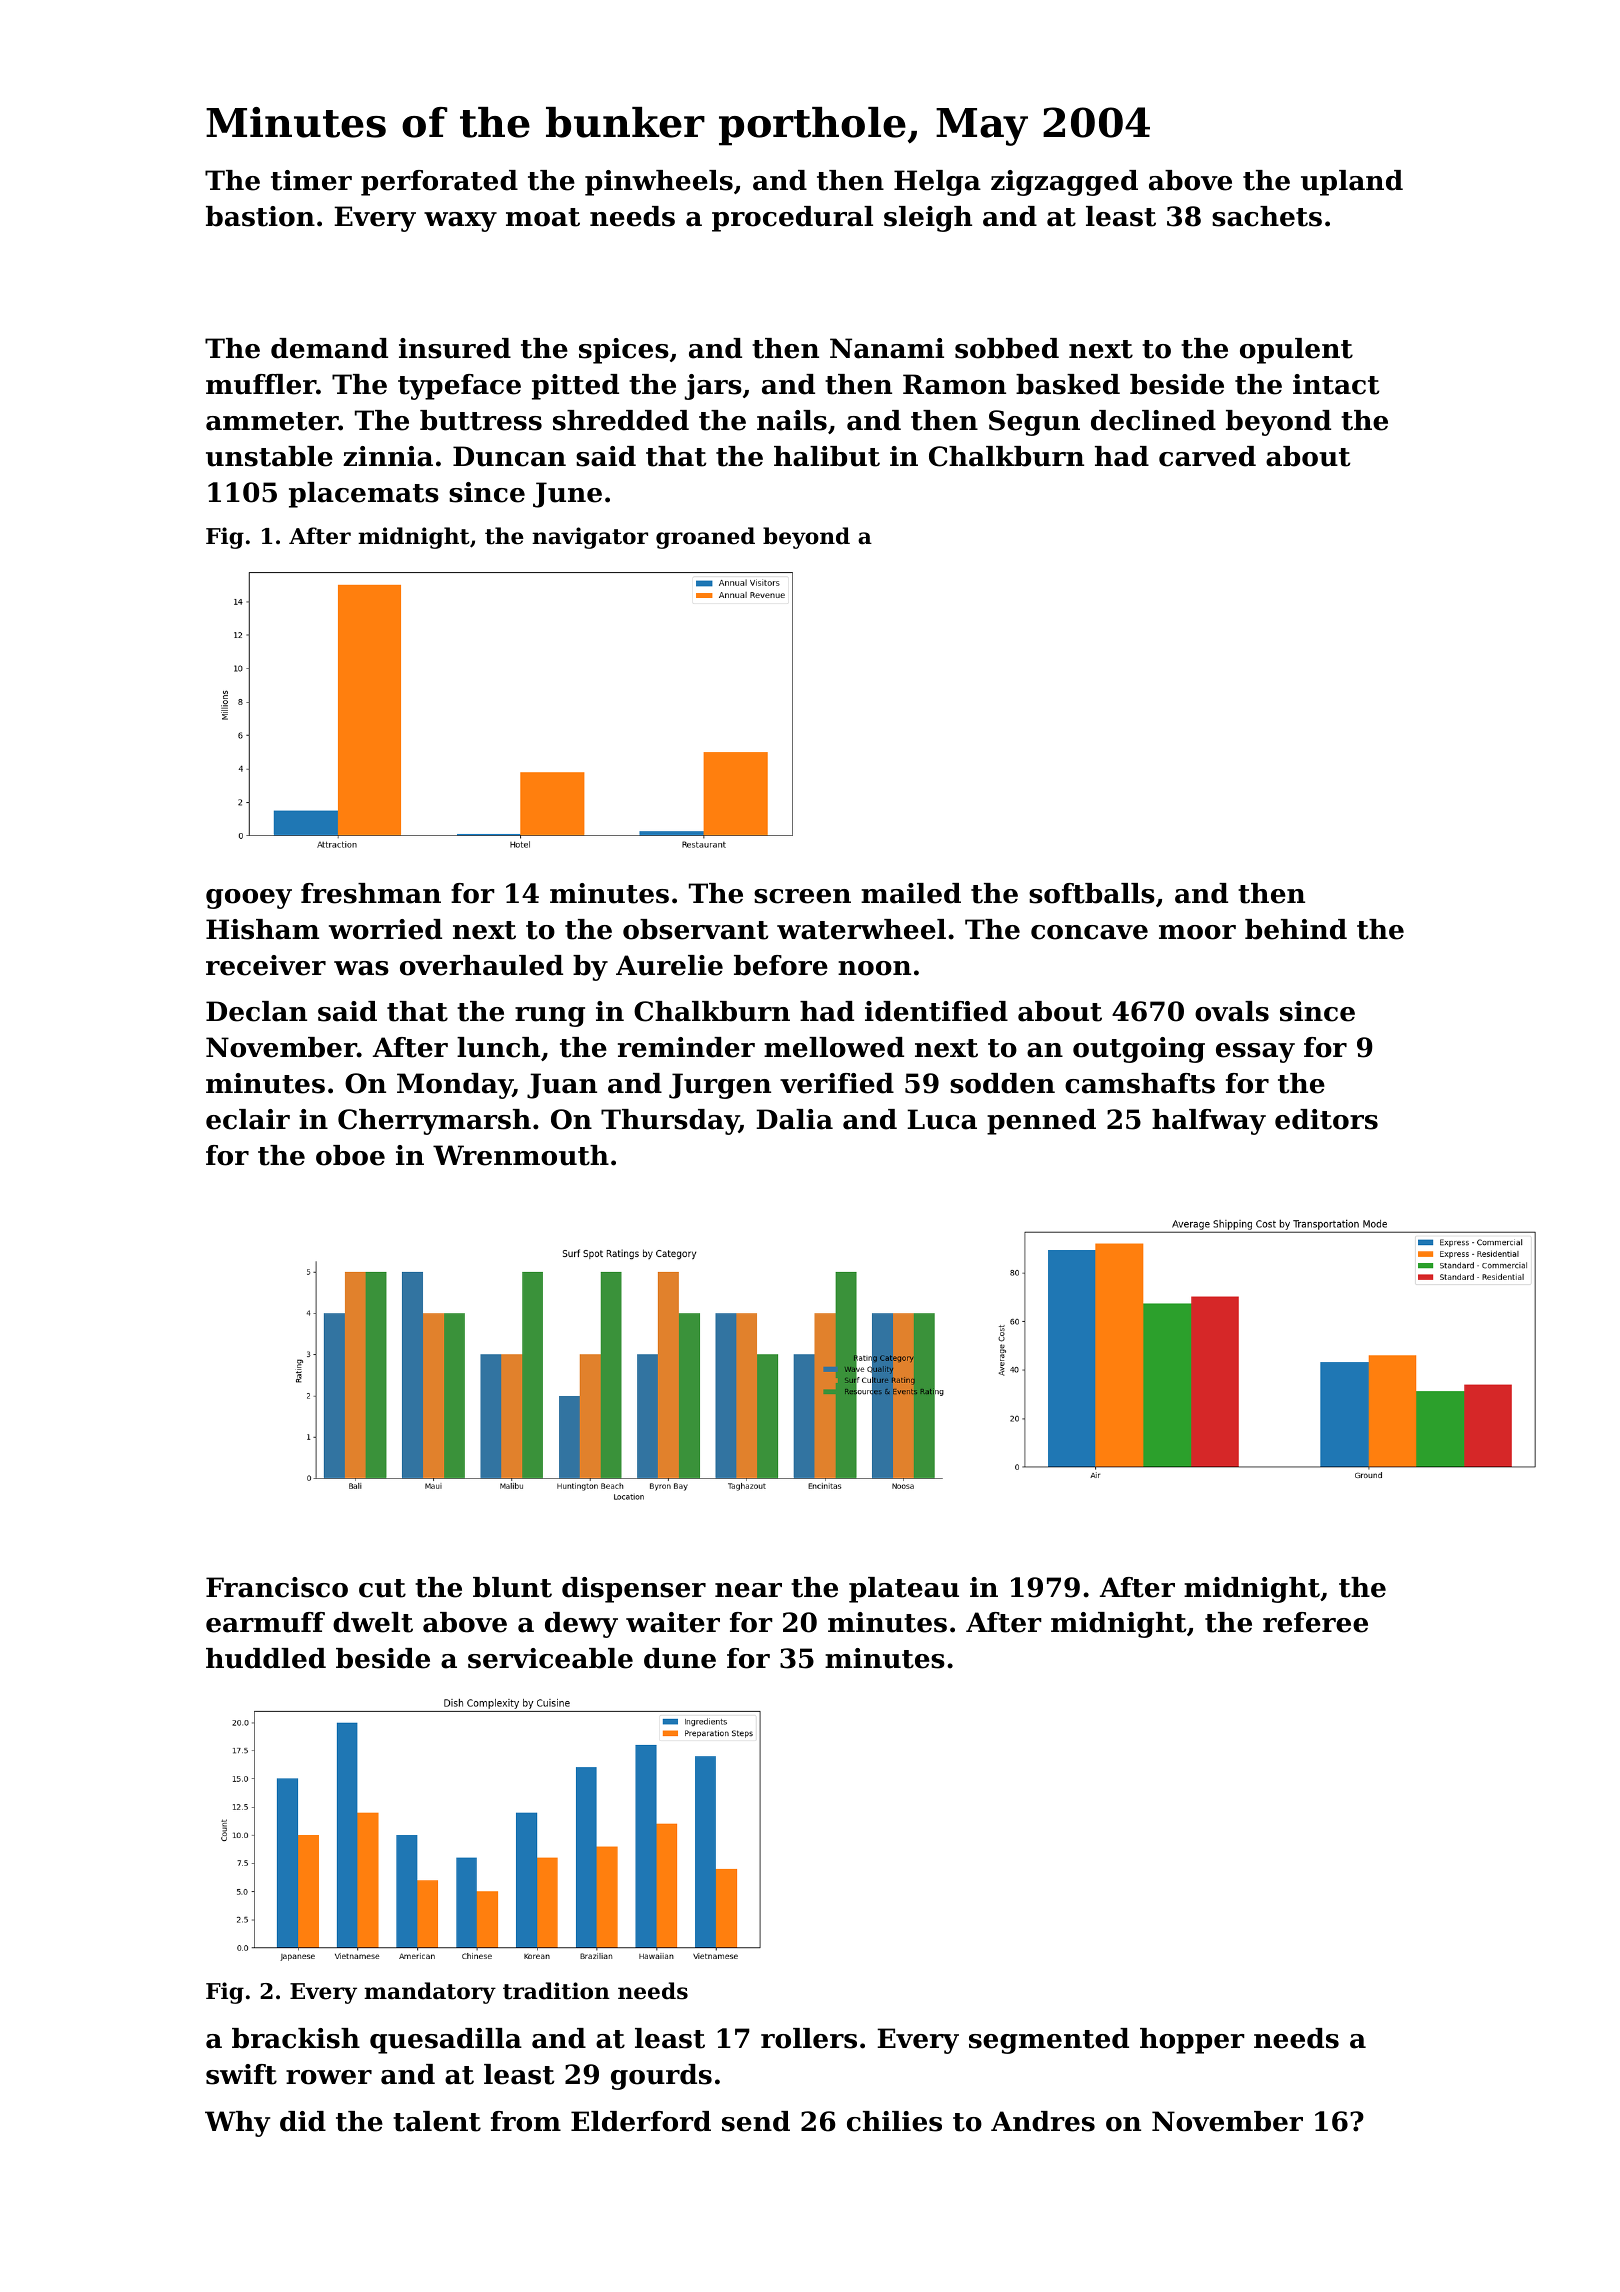 The height and width of the screenshot is (2292, 1620). Describe the element at coordinates (581, 1625) in the screenshot. I see `dewy` at that location.
